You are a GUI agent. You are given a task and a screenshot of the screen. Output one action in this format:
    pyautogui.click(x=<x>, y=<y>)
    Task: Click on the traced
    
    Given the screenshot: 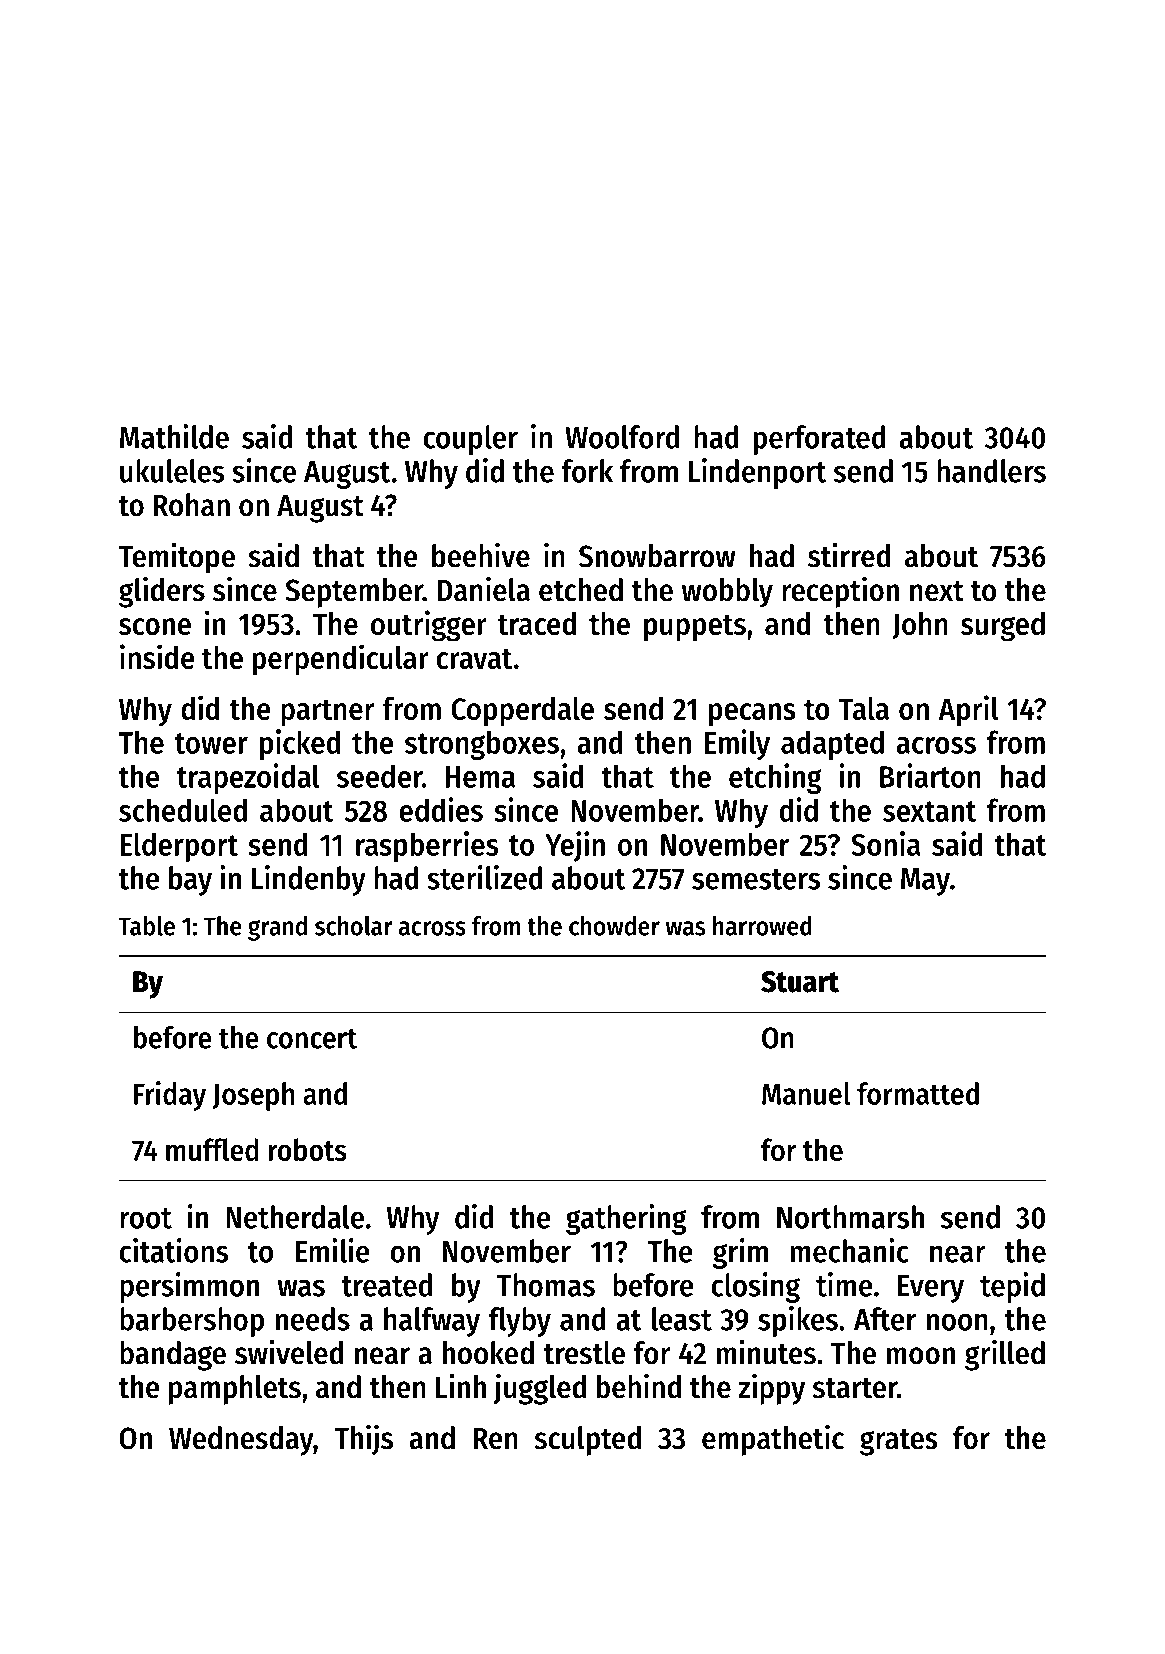 What is the action you would take?
    pyautogui.click(x=537, y=623)
